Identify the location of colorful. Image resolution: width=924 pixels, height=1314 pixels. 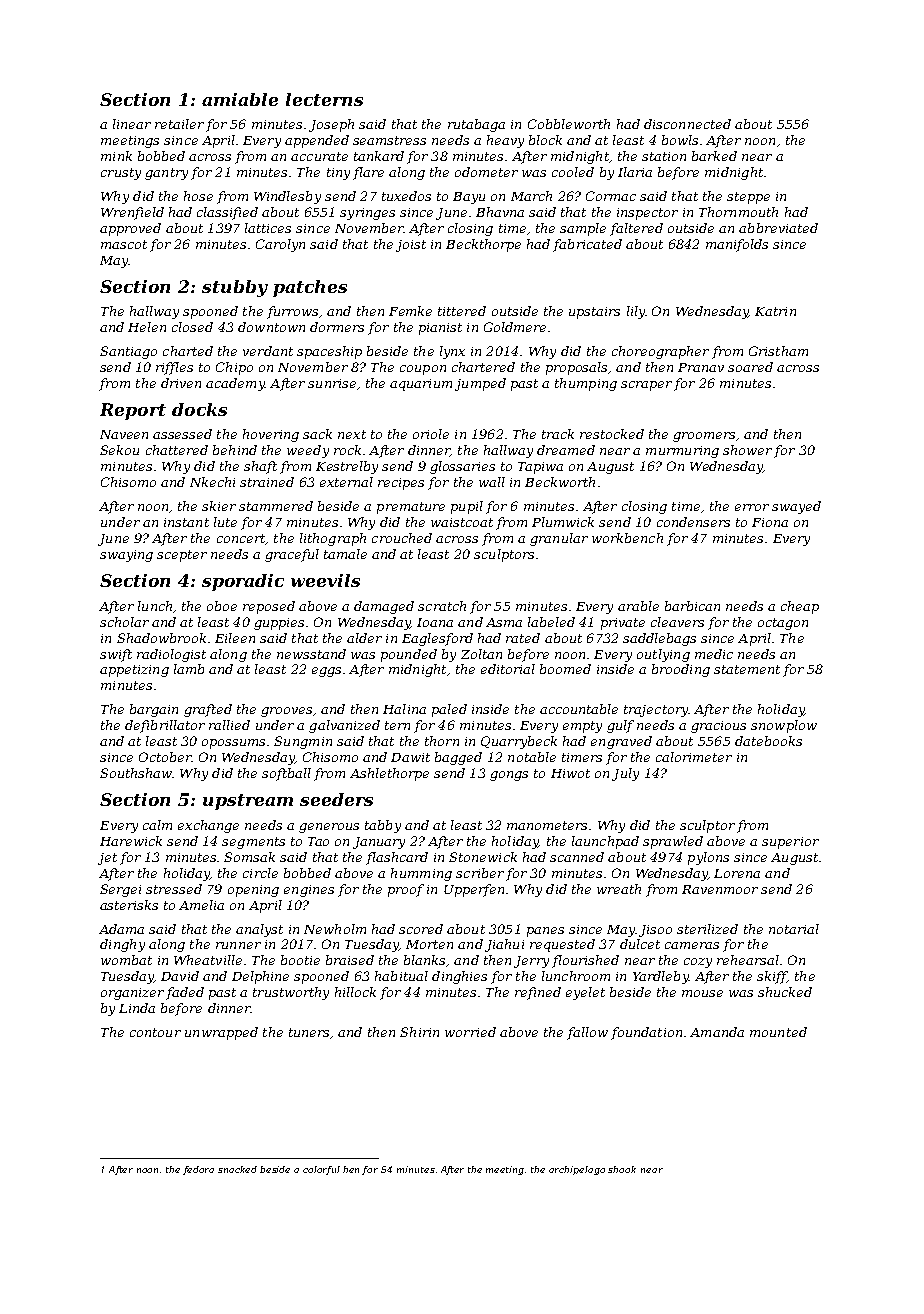
(321, 1170).
